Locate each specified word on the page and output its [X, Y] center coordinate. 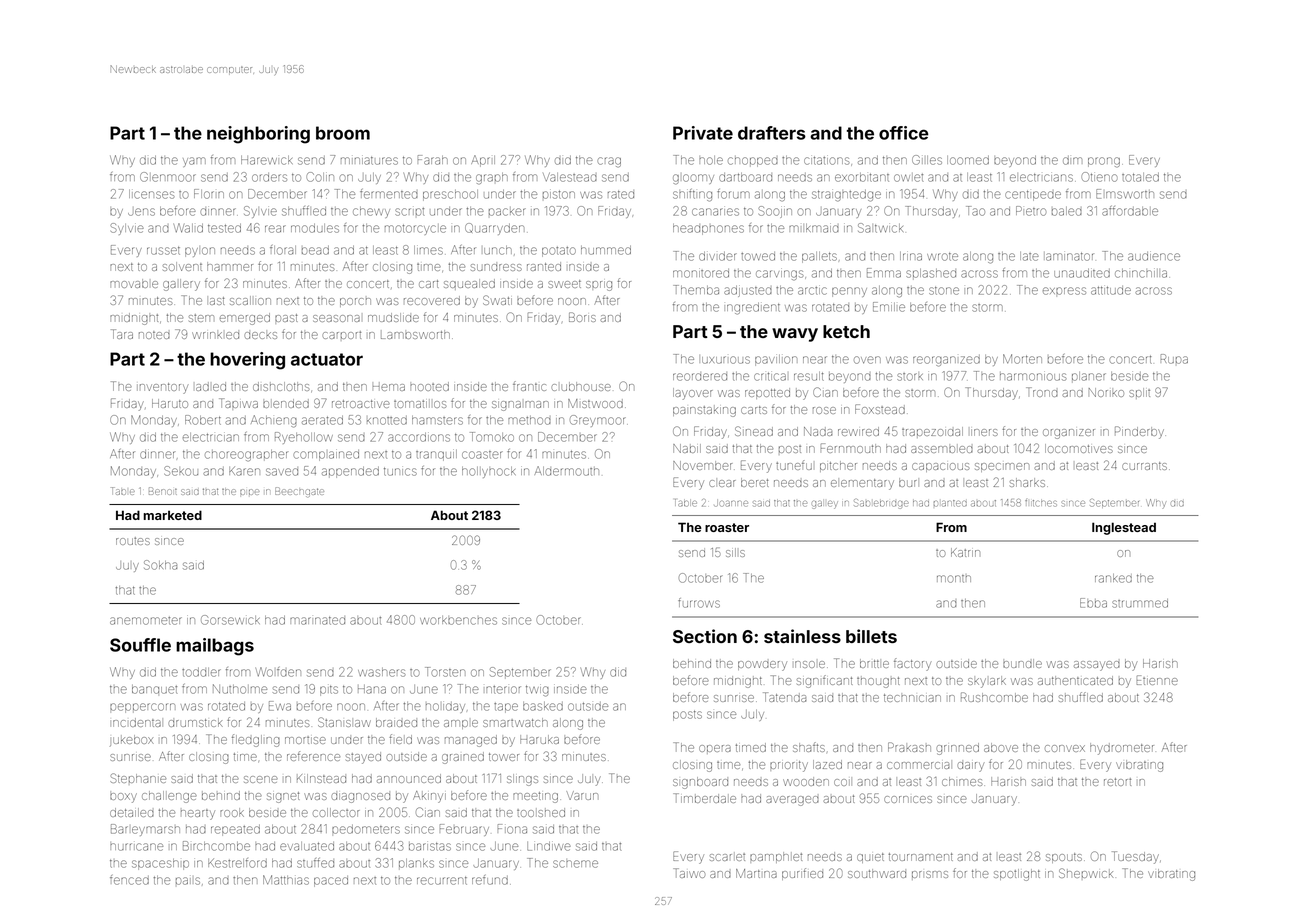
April [483, 161]
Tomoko [492, 437]
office [904, 133]
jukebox [131, 740]
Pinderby [1139, 432]
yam [194, 162]
